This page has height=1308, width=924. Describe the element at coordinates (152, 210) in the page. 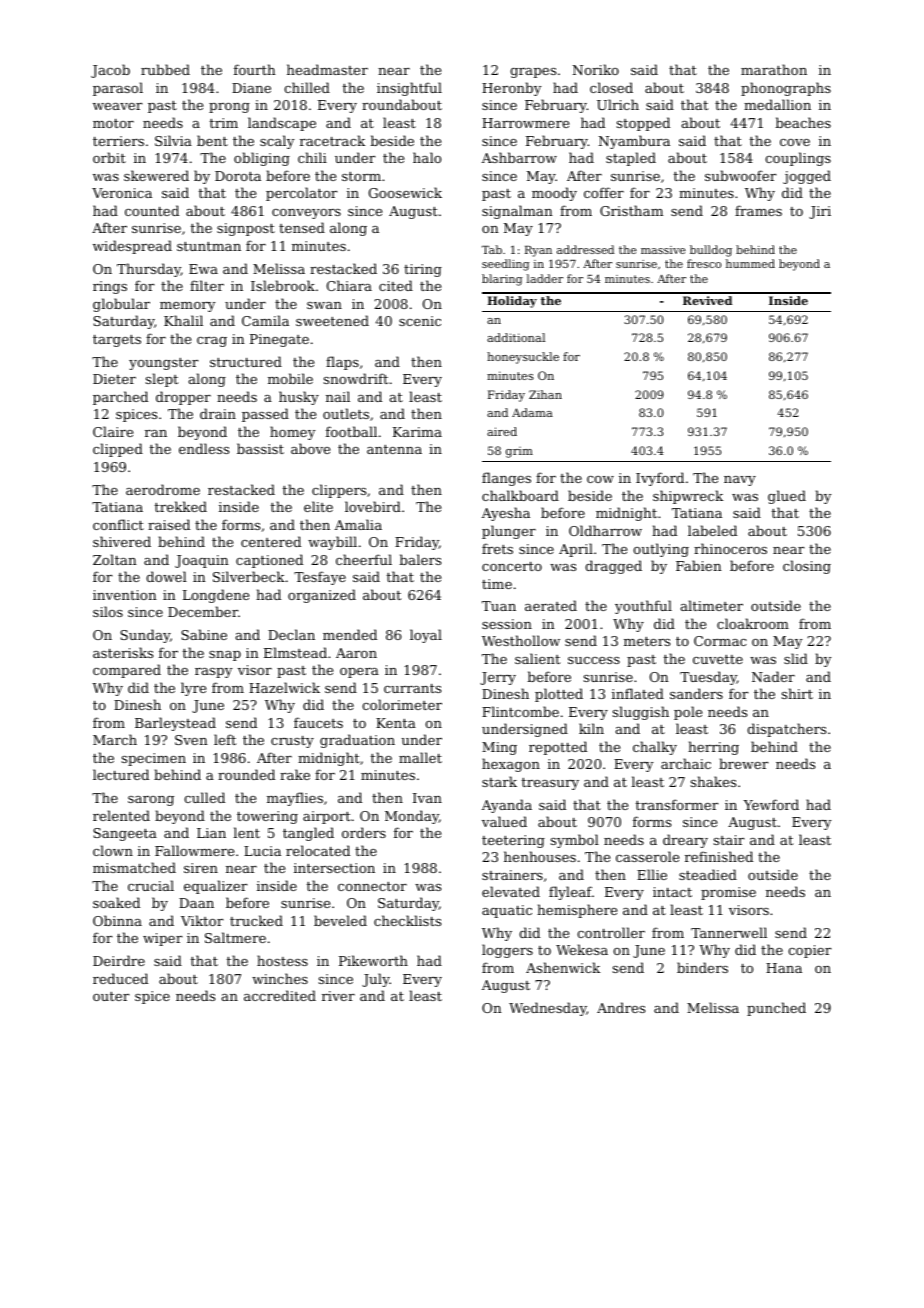

I see `counted` at that location.
